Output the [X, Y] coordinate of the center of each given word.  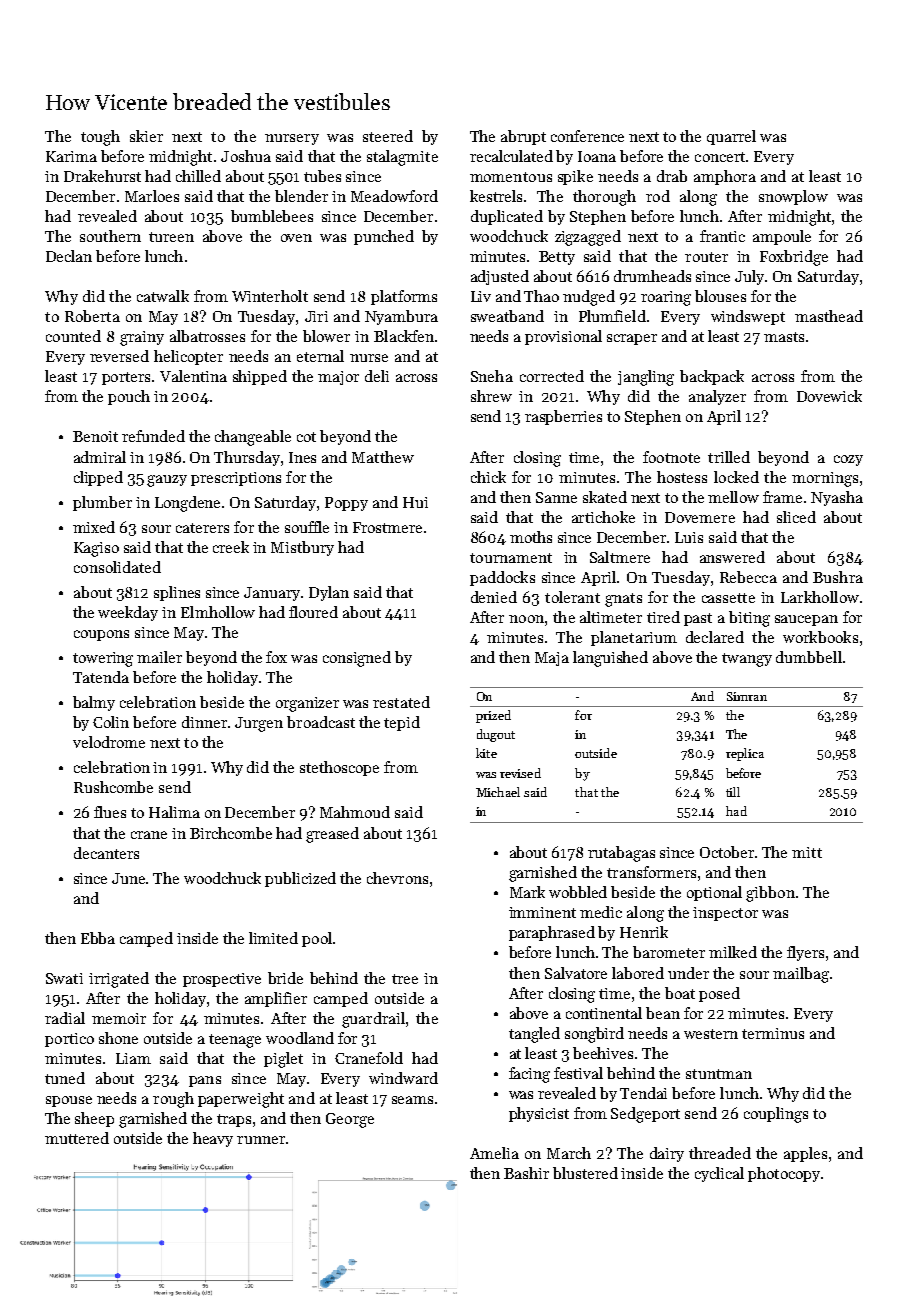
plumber [102, 503]
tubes [322, 176]
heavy [213, 1139]
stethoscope [339, 768]
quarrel [731, 137]
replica [745, 754]
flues [110, 812]
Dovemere [700, 517]
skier [146, 136]
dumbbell [809, 657]
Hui [415, 502]
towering [103, 659]
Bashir [526, 1173]
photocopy [784, 1174]
